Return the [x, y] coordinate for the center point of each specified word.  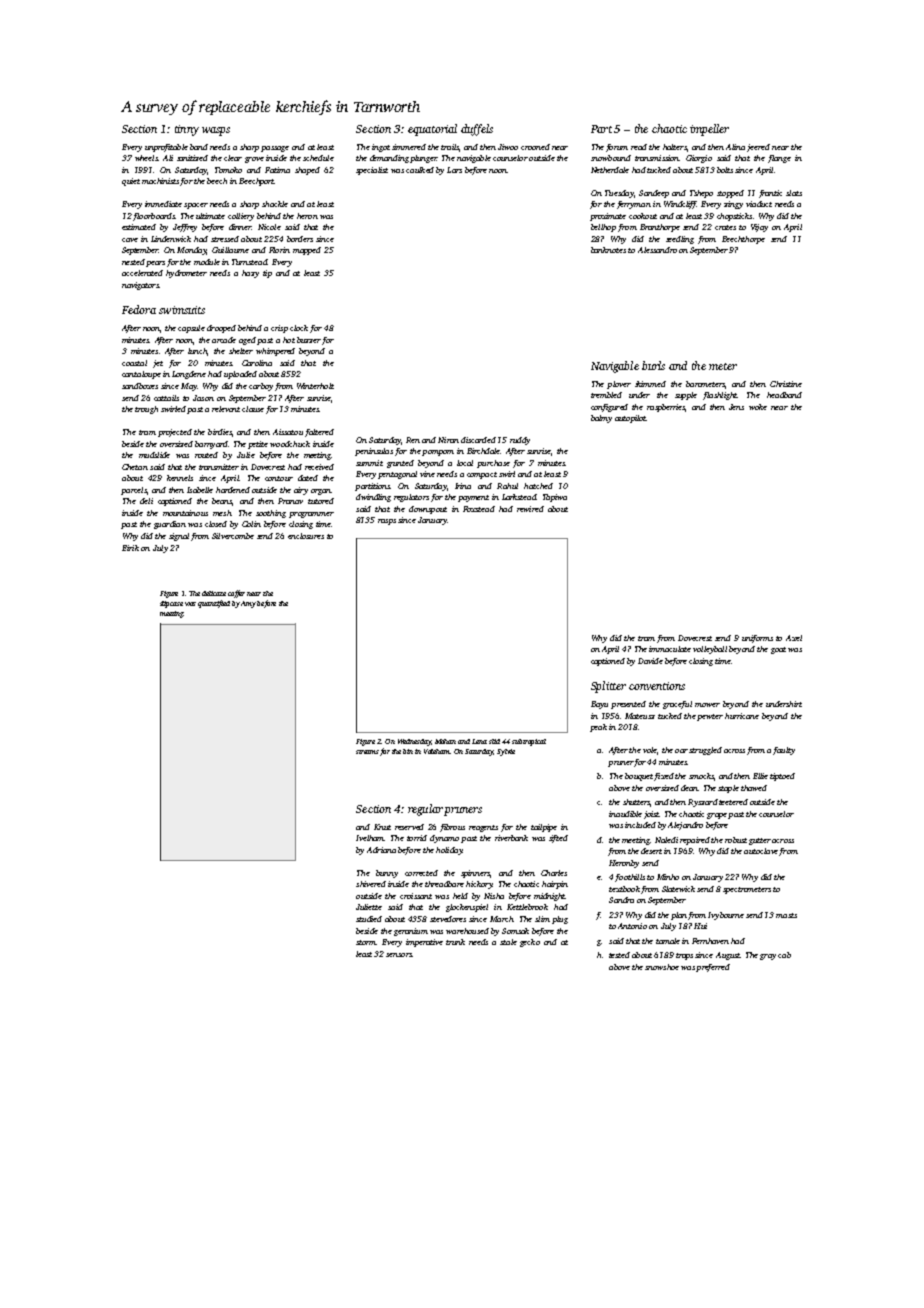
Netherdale [610, 170]
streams [367, 752]
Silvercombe [233, 536]
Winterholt [315, 386]
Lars [454, 170]
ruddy [520, 441]
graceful [677, 705]
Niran [448, 440]
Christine [786, 384]
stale [508, 942]
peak [598, 728]
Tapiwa [555, 498]
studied [369, 919]
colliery [241, 217]
